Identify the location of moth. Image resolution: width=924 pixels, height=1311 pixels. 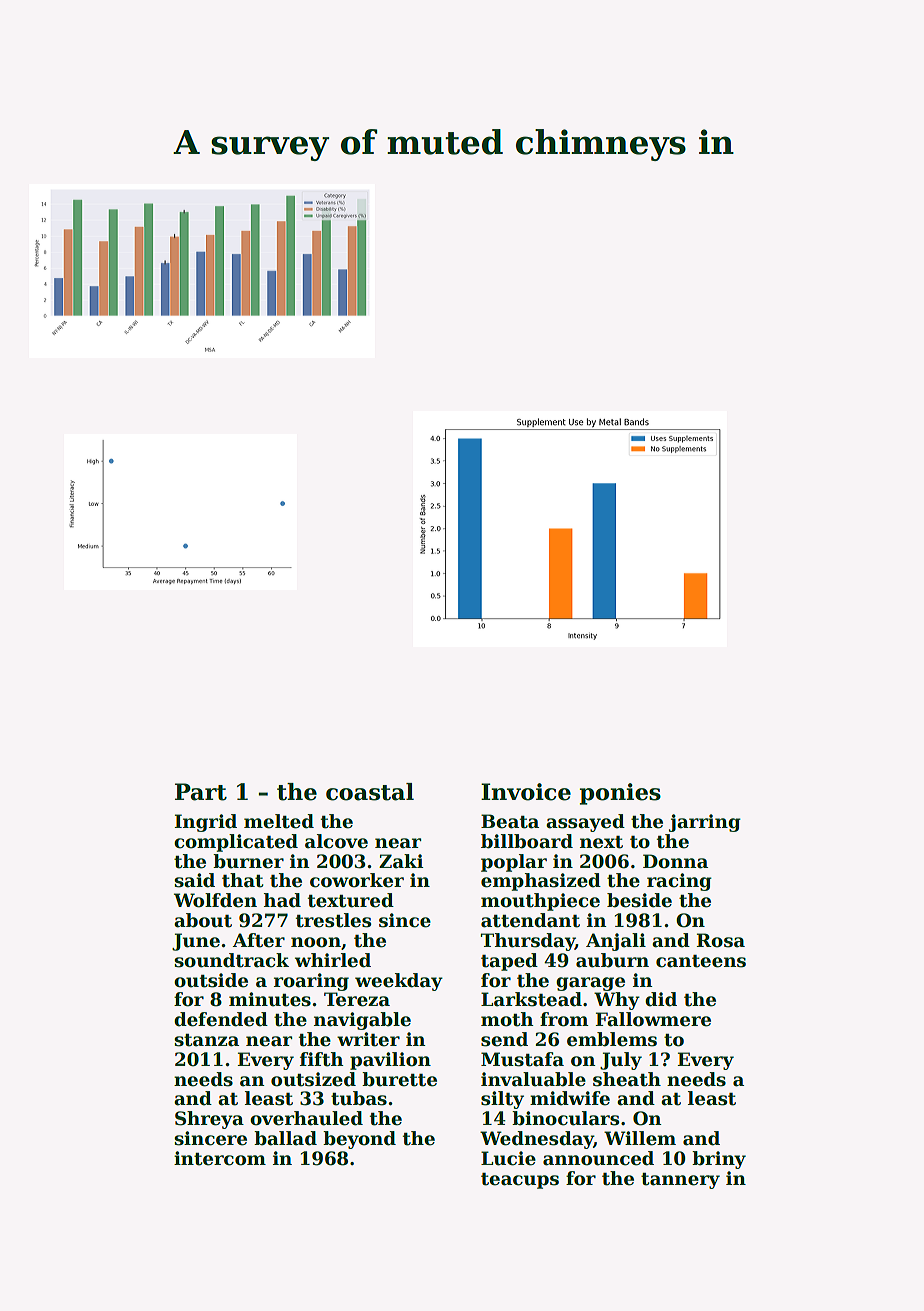
(507, 1019).
